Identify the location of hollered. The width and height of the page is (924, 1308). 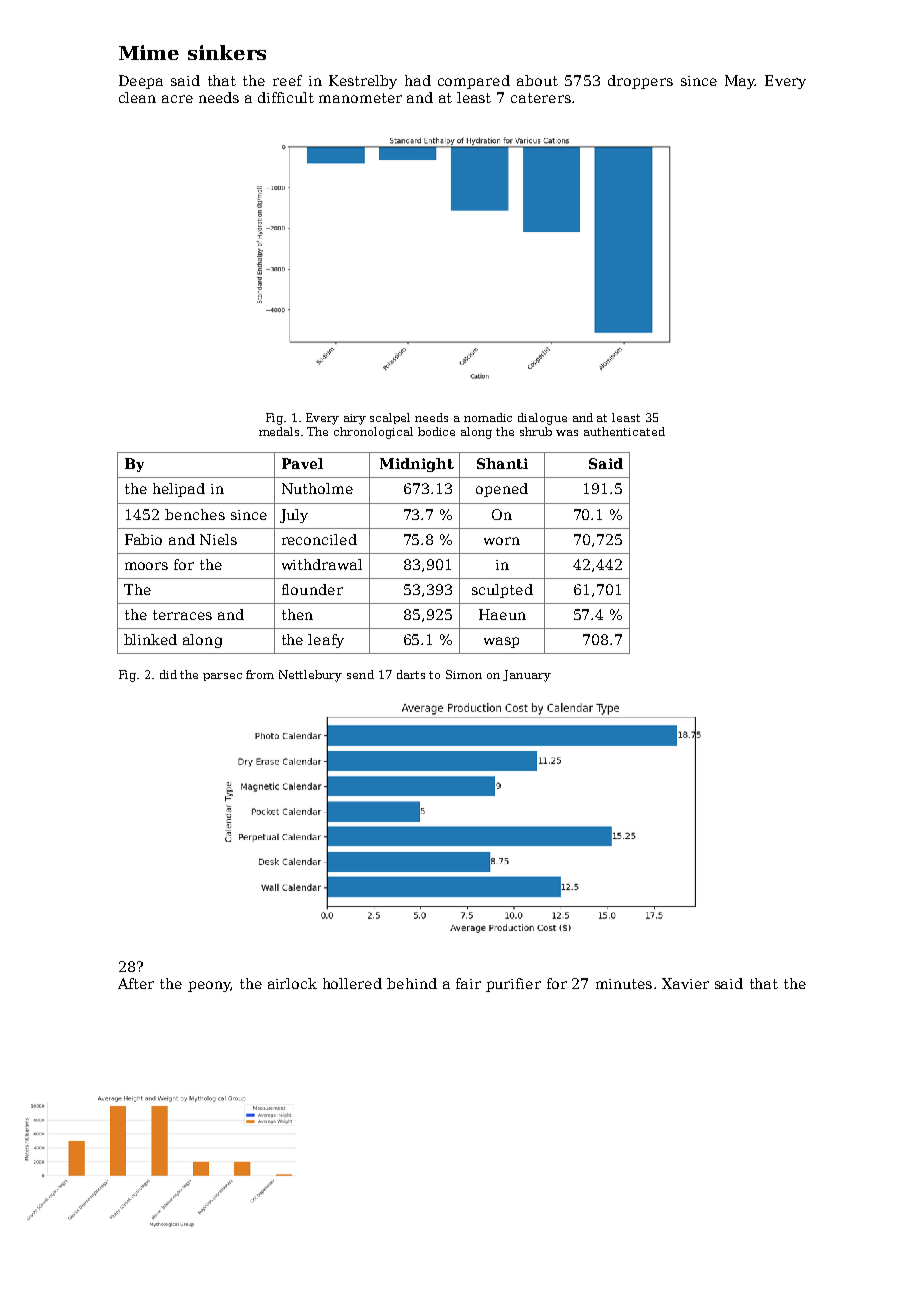
(352, 983).
